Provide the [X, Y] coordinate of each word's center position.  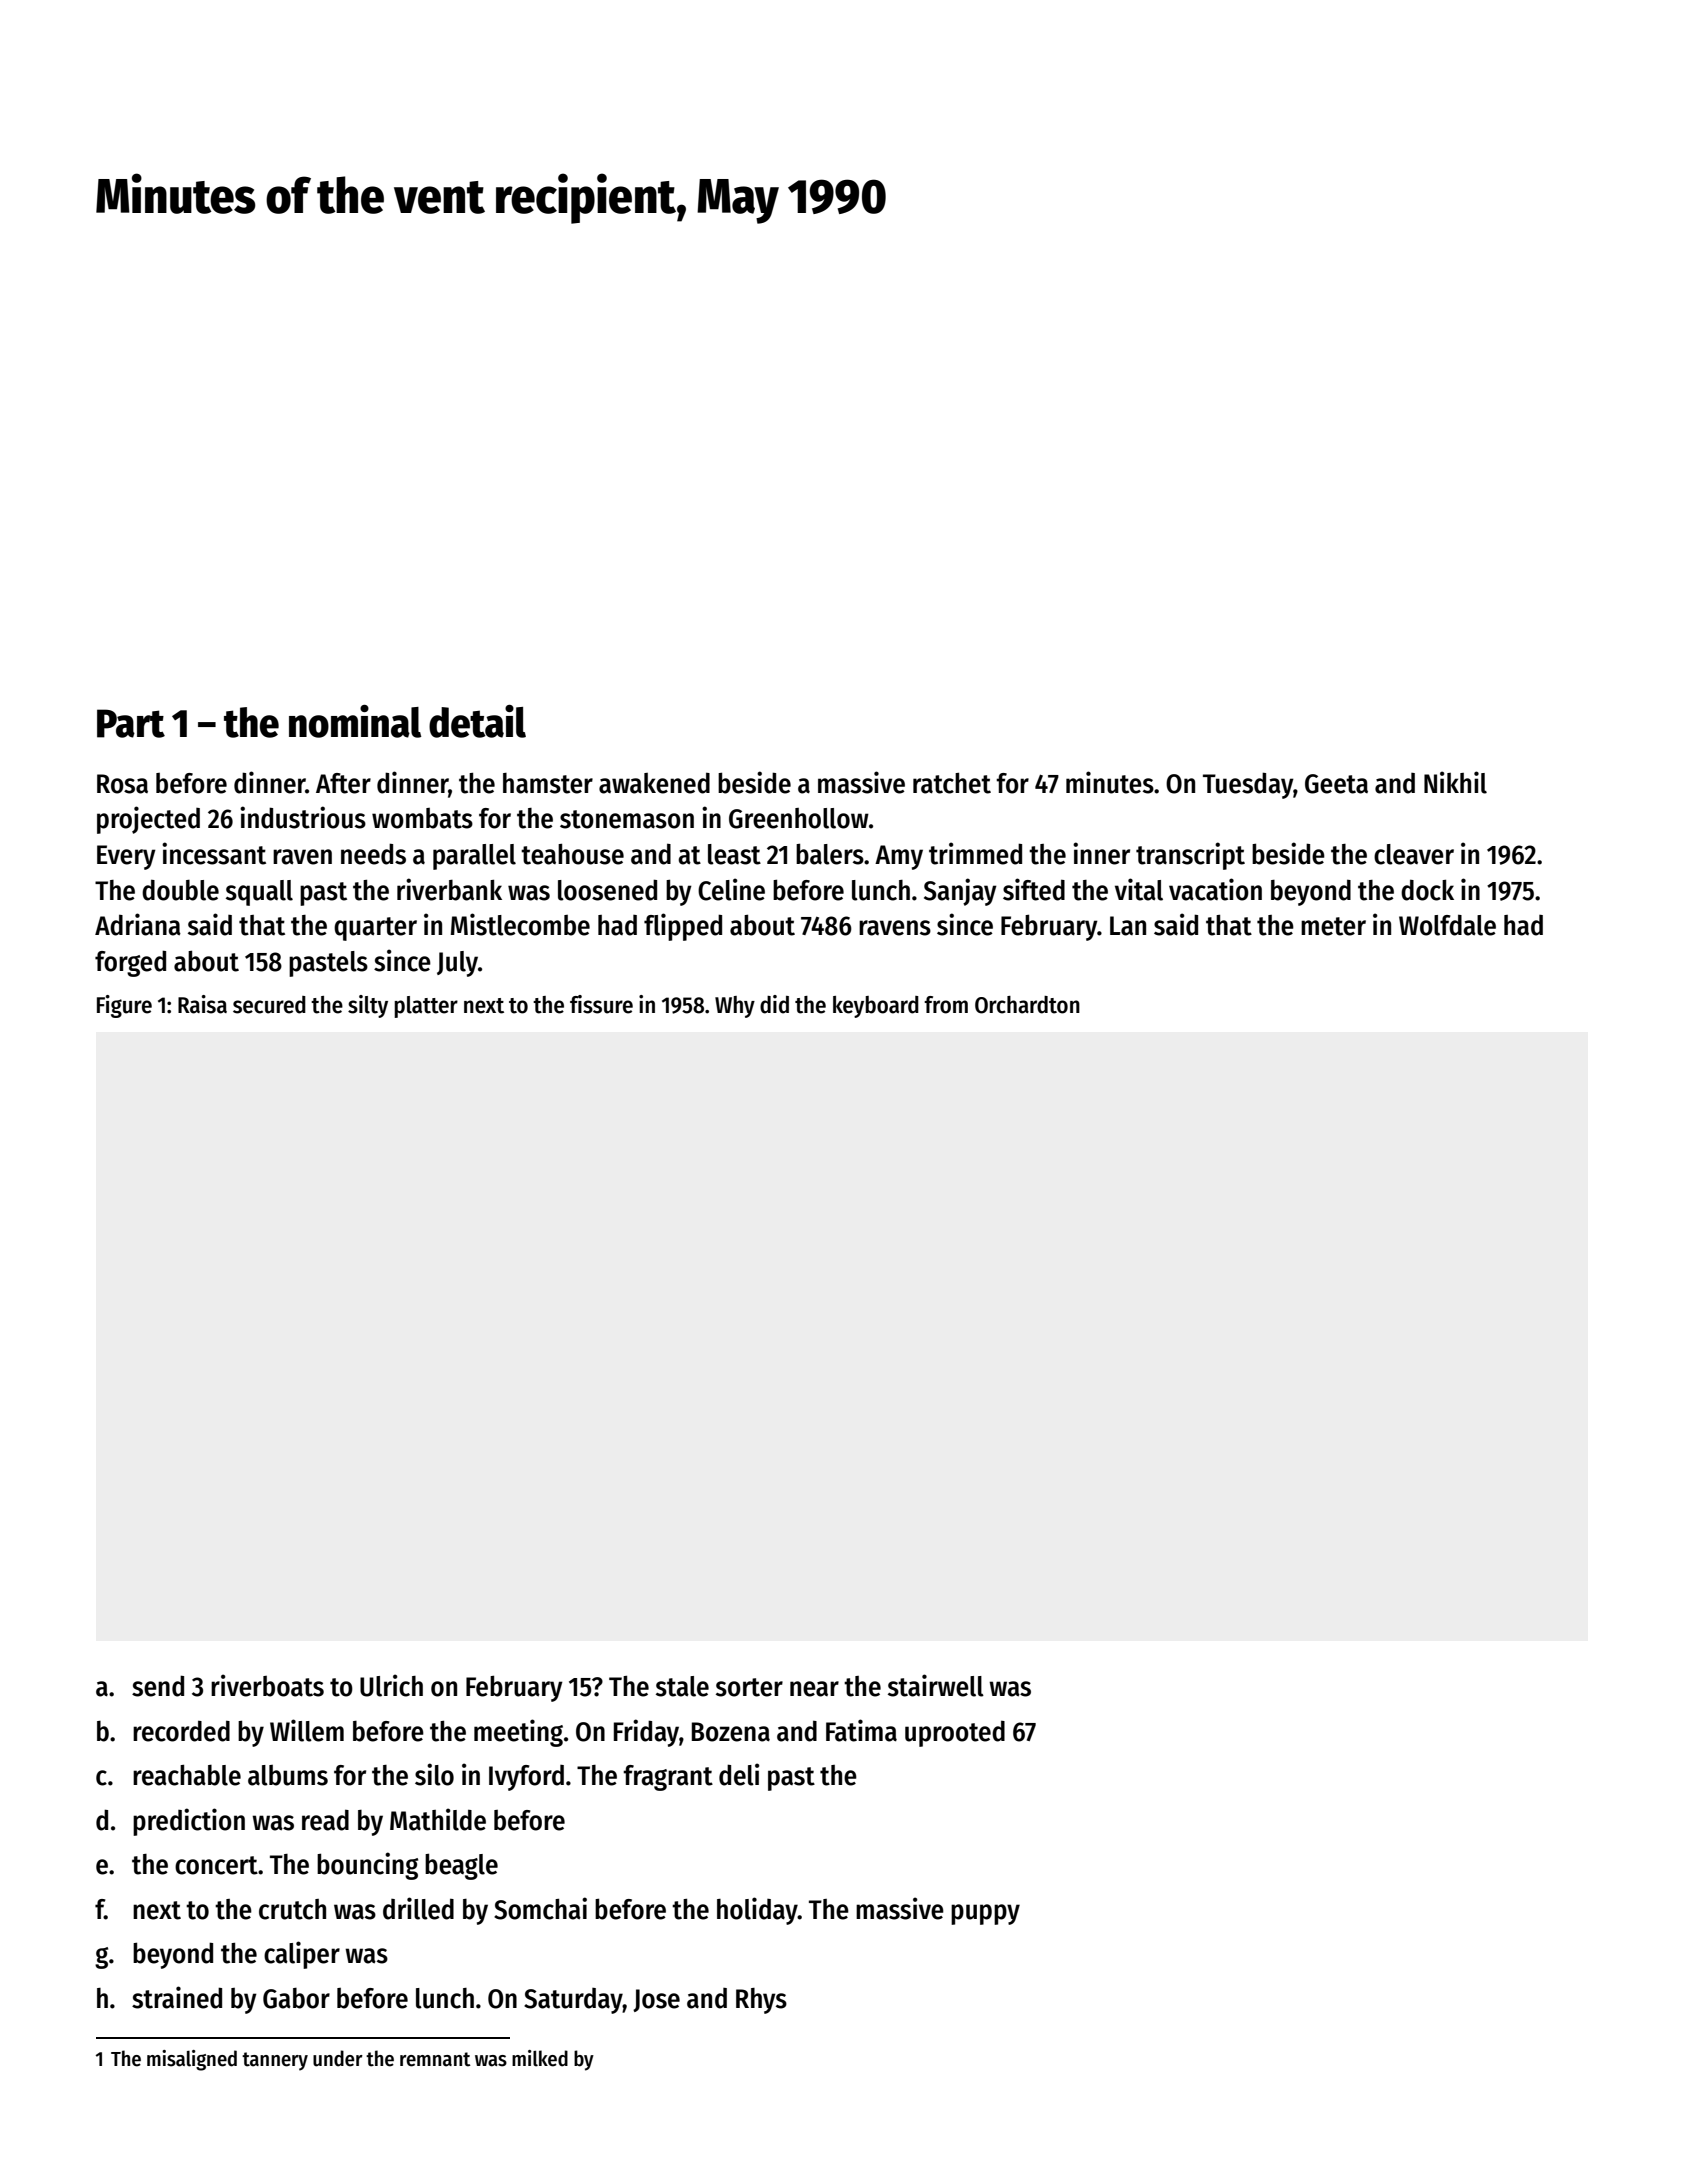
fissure [601, 1004]
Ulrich [391, 1685]
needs [373, 854]
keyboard [876, 1007]
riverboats [267, 1685]
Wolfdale [1447, 925]
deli [739, 1774]
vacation [1215, 889]
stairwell [936, 1685]
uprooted [955, 1733]
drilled [418, 1908]
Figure [124, 1006]
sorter [749, 1687]
